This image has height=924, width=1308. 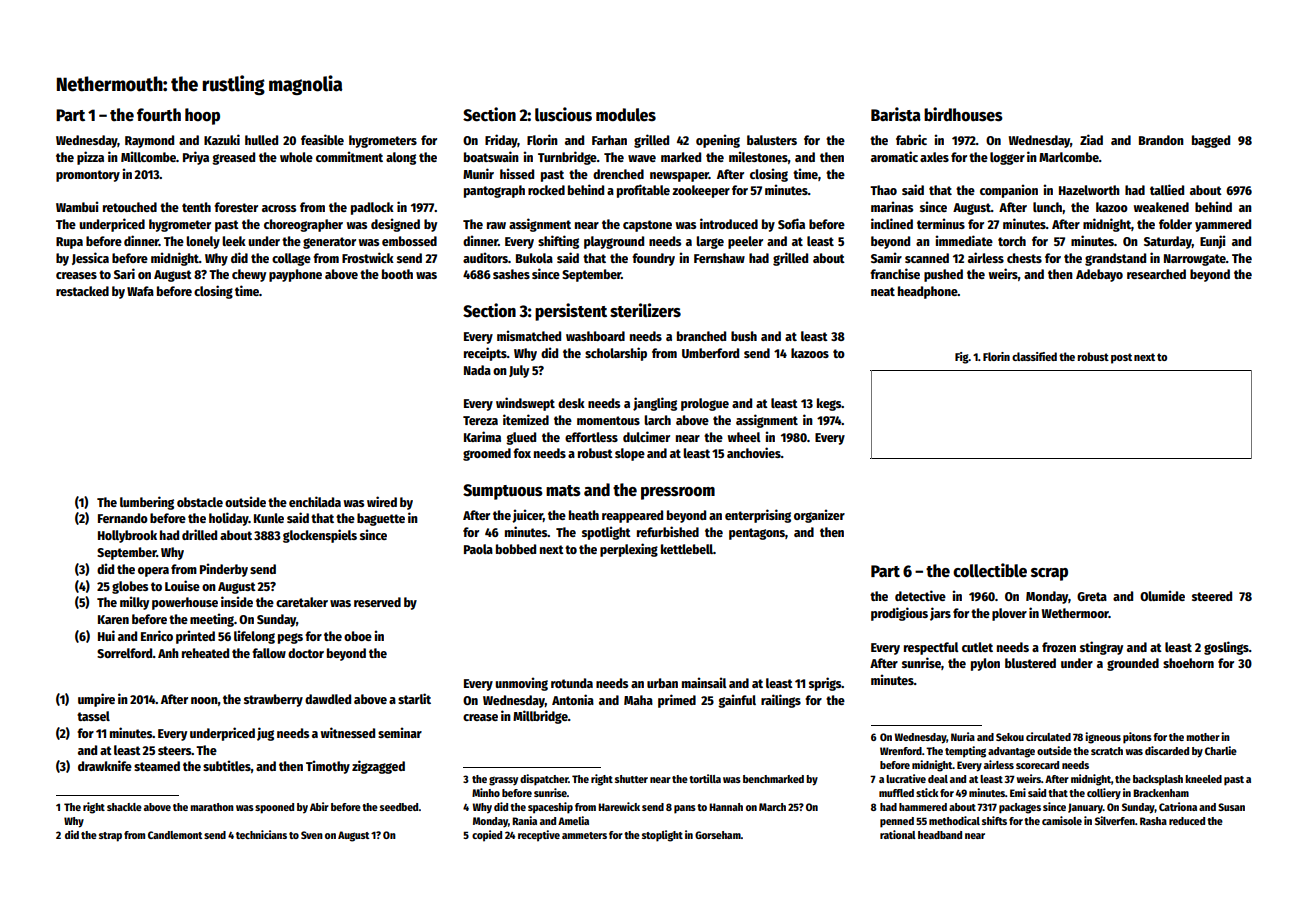 What do you see at coordinates (687, 549) in the image?
I see `kettlebell` at bounding box center [687, 549].
